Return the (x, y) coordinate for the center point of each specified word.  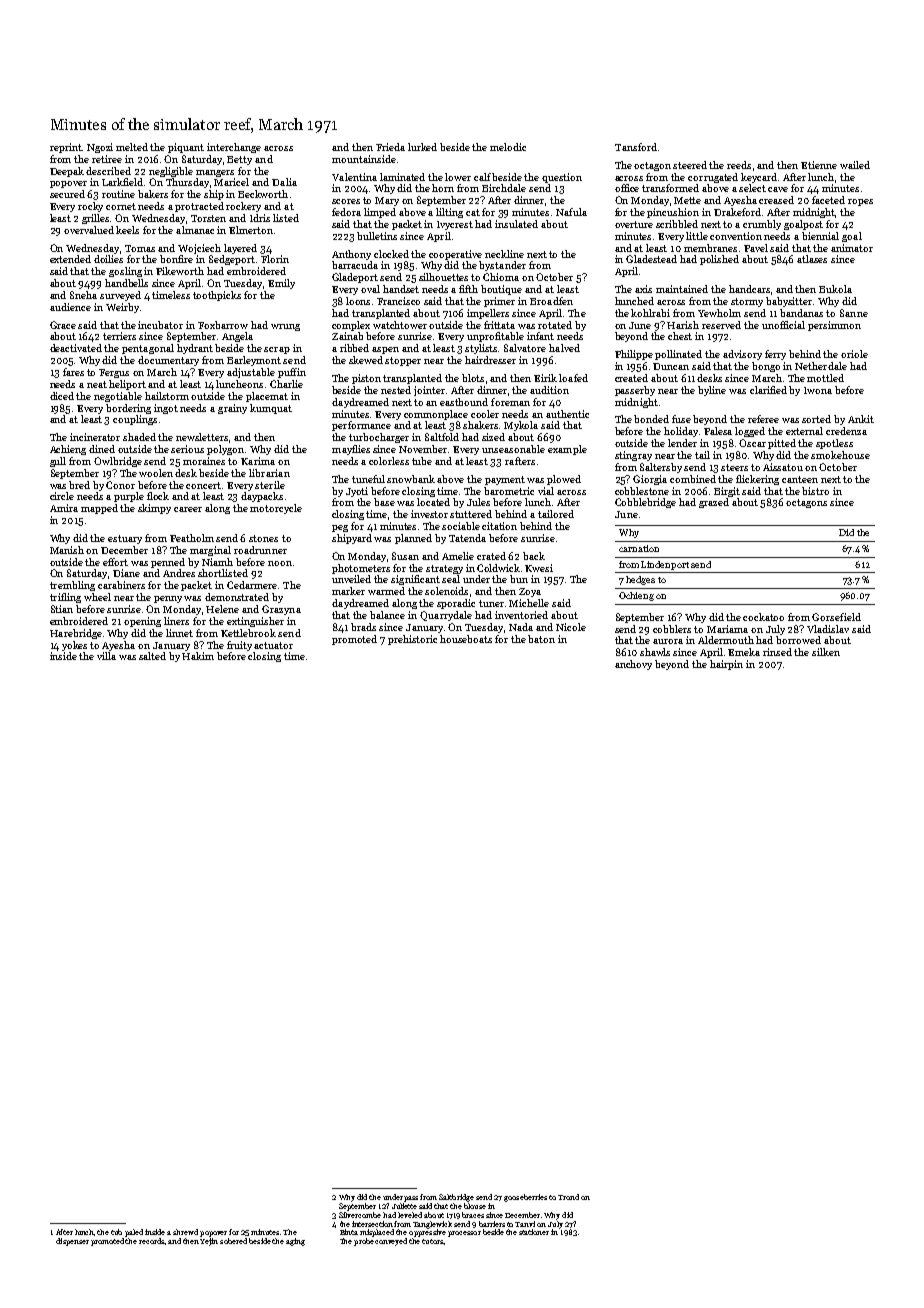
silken (826, 652)
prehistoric (412, 640)
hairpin (726, 665)
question (562, 178)
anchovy (633, 665)
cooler (485, 414)
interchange (234, 148)
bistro (815, 491)
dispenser (72, 1242)
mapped (99, 509)
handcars (749, 289)
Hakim (198, 656)
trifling (65, 598)
